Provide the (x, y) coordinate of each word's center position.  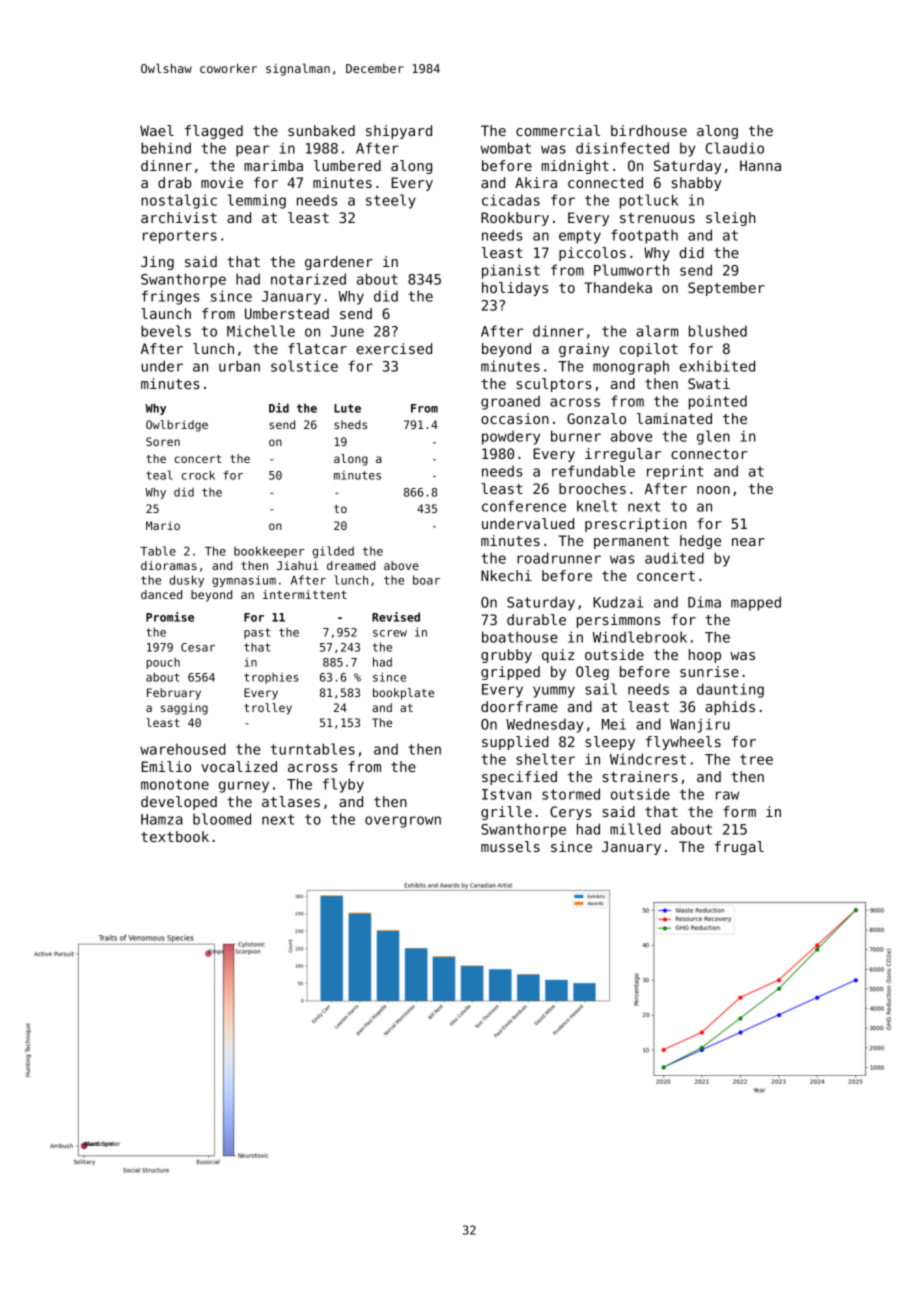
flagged (214, 132)
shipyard (399, 132)
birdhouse (649, 130)
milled (635, 829)
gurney (244, 787)
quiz (558, 656)
